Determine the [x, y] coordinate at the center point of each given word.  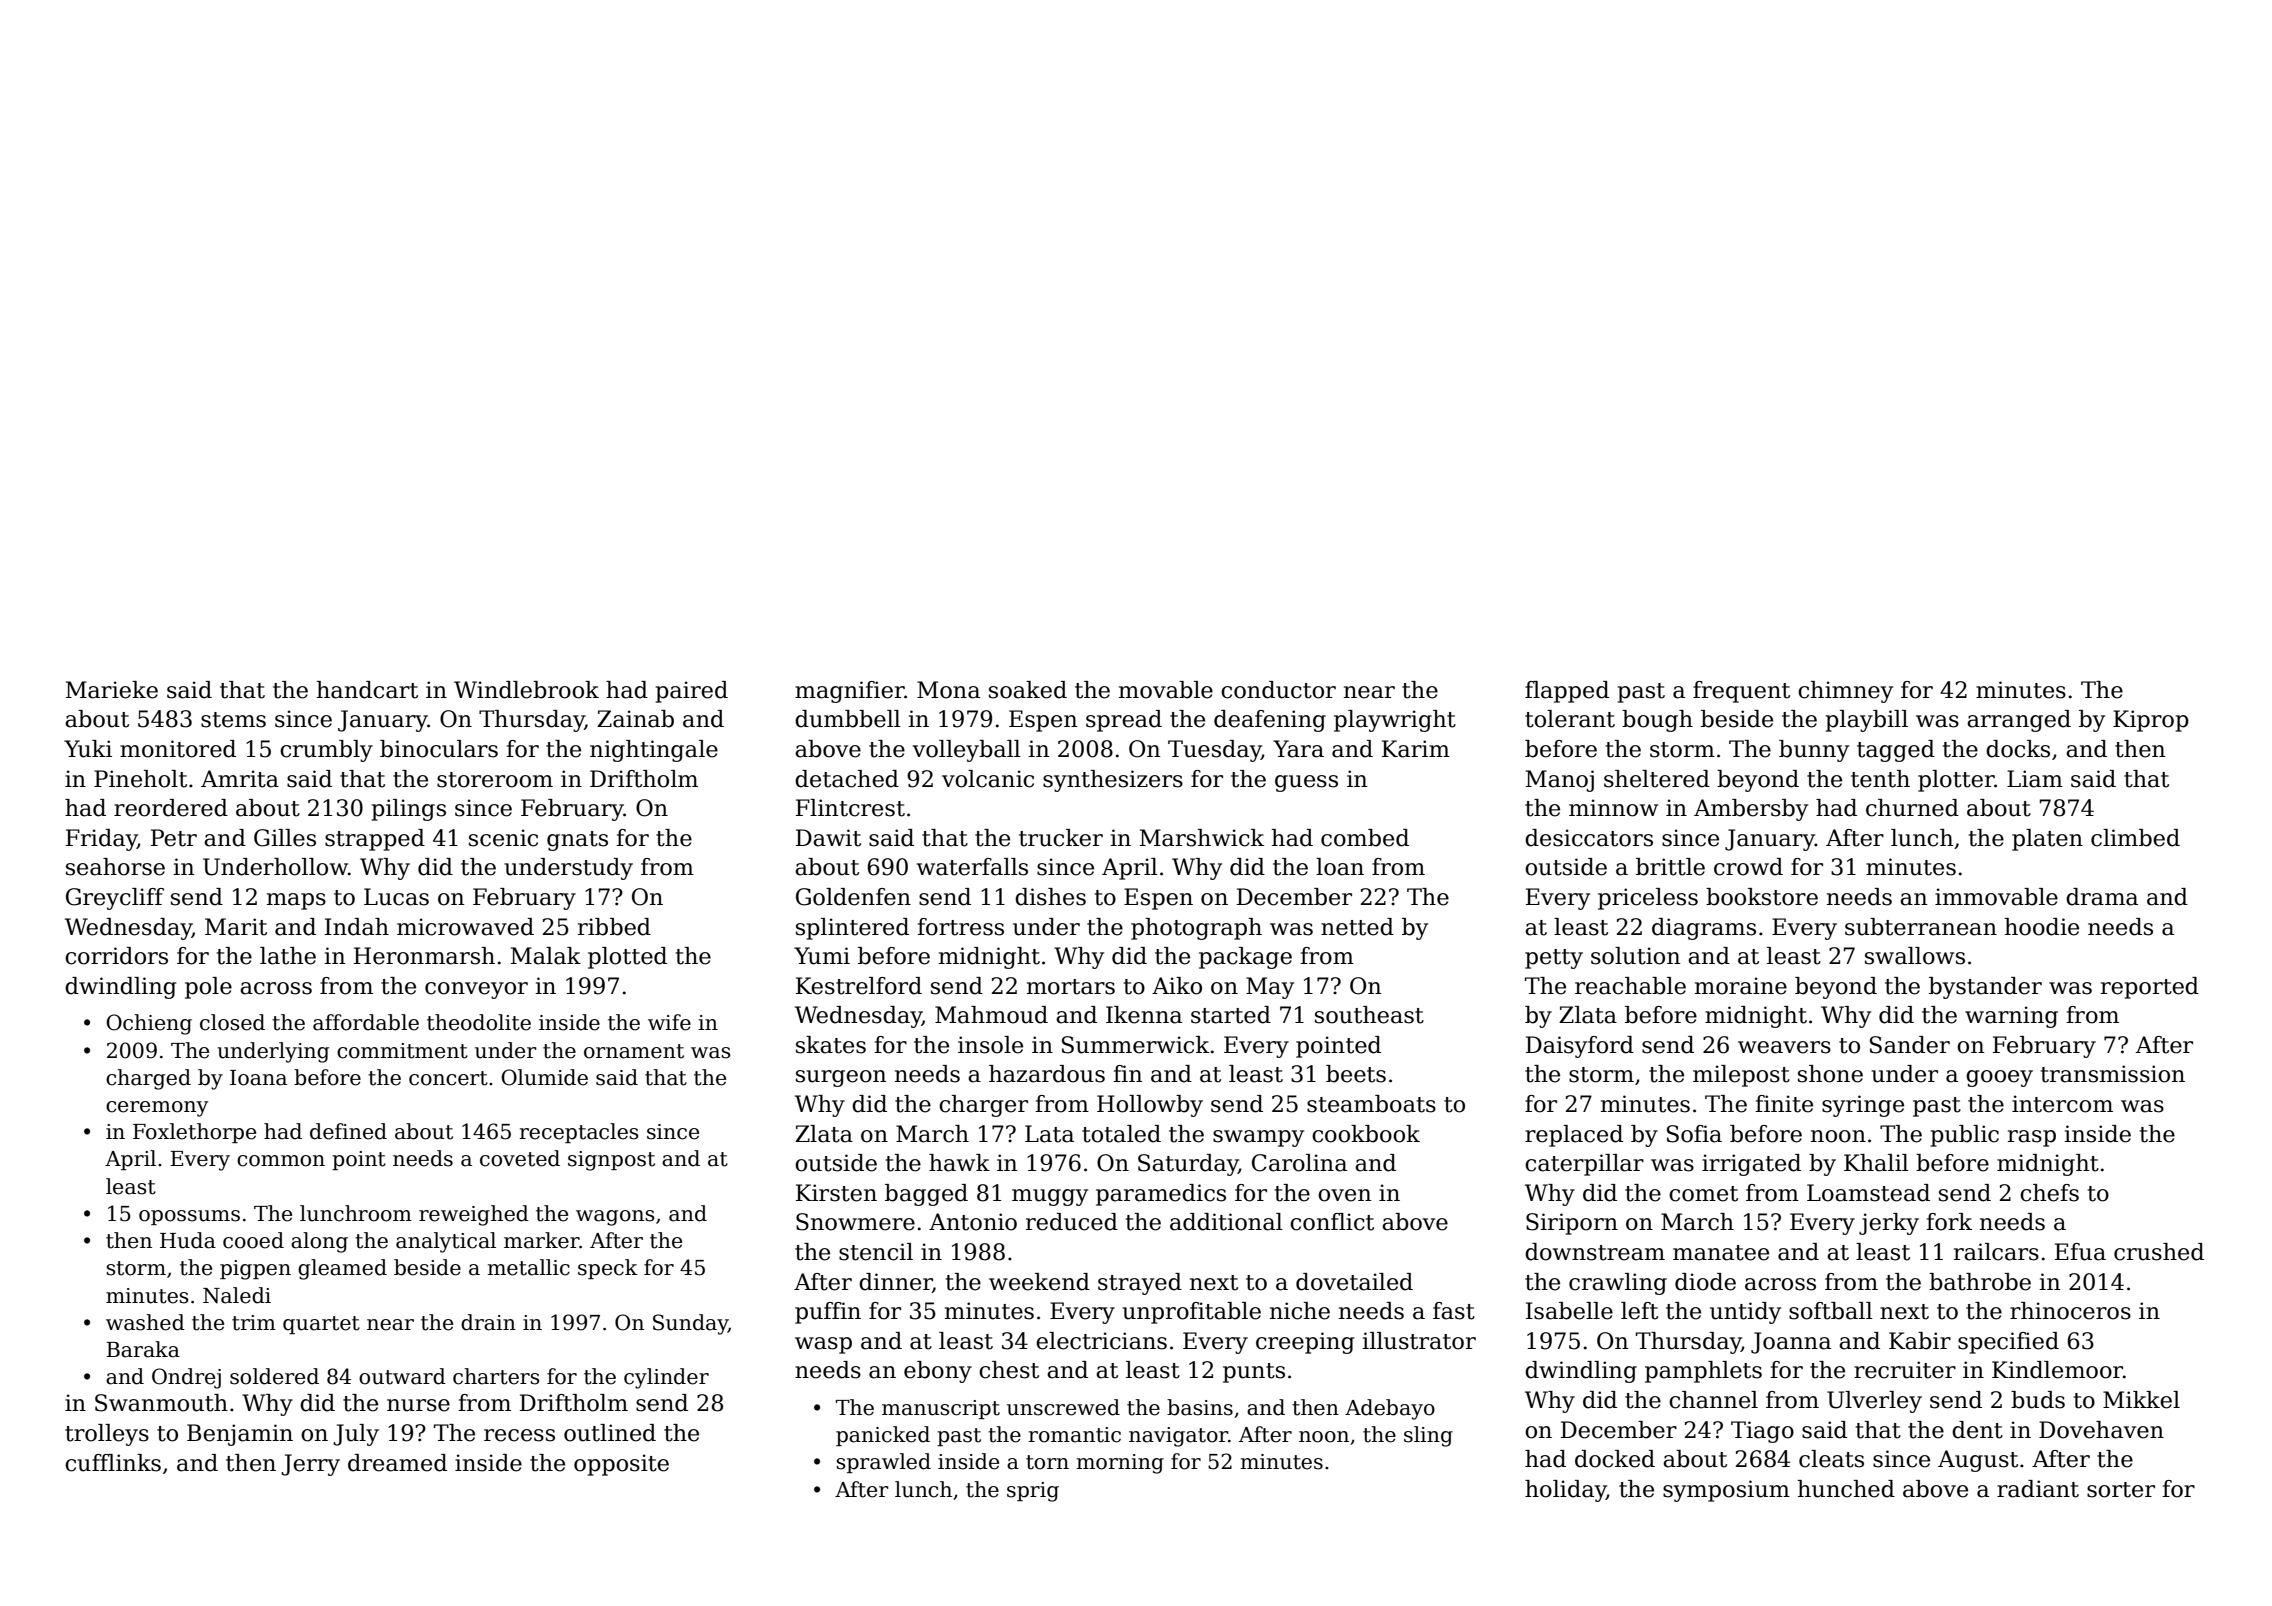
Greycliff [115, 899]
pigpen [255, 1270]
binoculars [439, 749]
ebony [938, 1372]
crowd [1748, 867]
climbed [2135, 838]
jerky [1889, 1224]
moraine [1741, 986]
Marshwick [1202, 838]
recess [519, 1435]
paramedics [1161, 1195]
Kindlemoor [2057, 1370]
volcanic [988, 779]
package [1245, 958]
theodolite [479, 1022]
